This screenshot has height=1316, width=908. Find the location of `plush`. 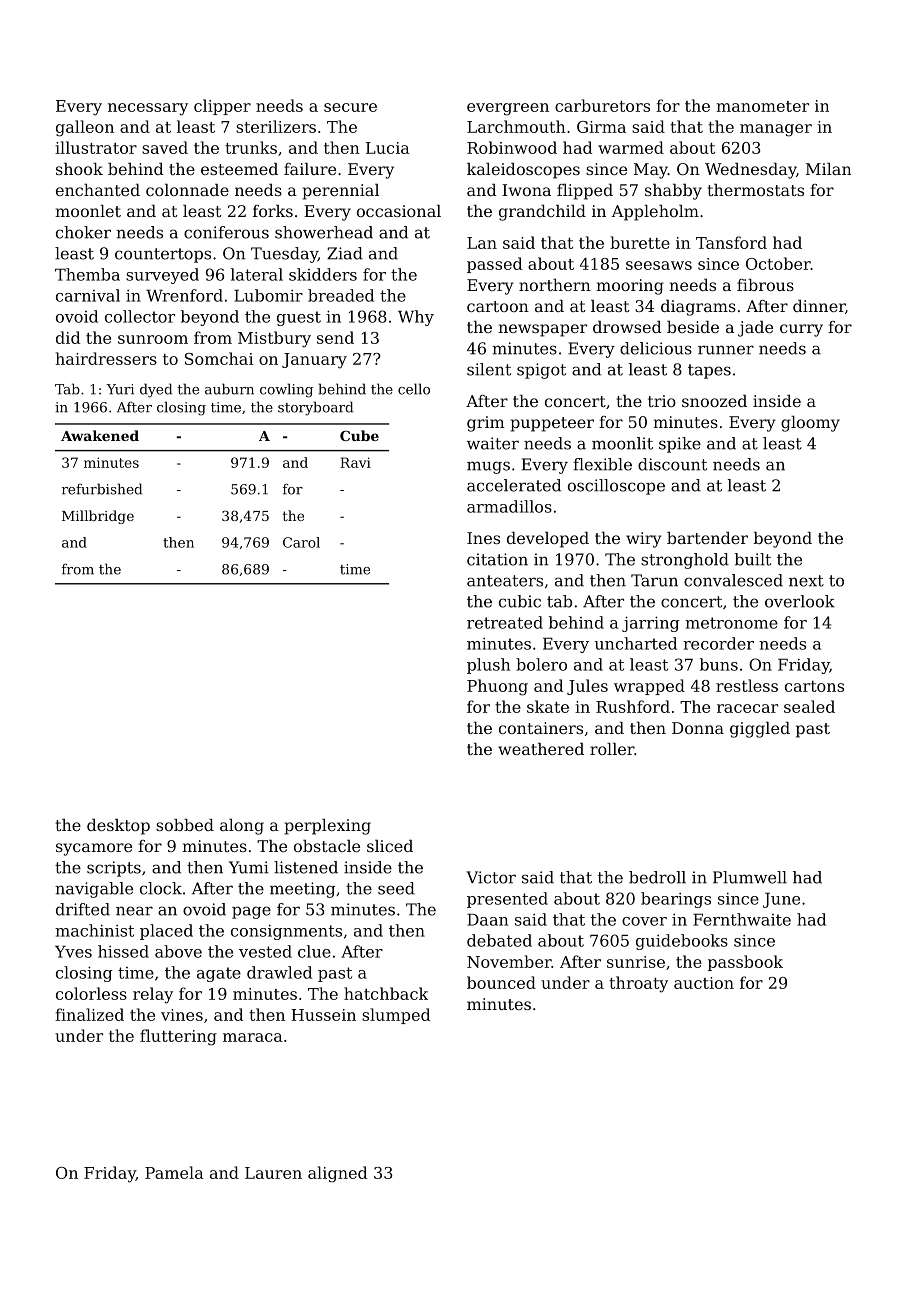

plush is located at coordinates (488, 666).
